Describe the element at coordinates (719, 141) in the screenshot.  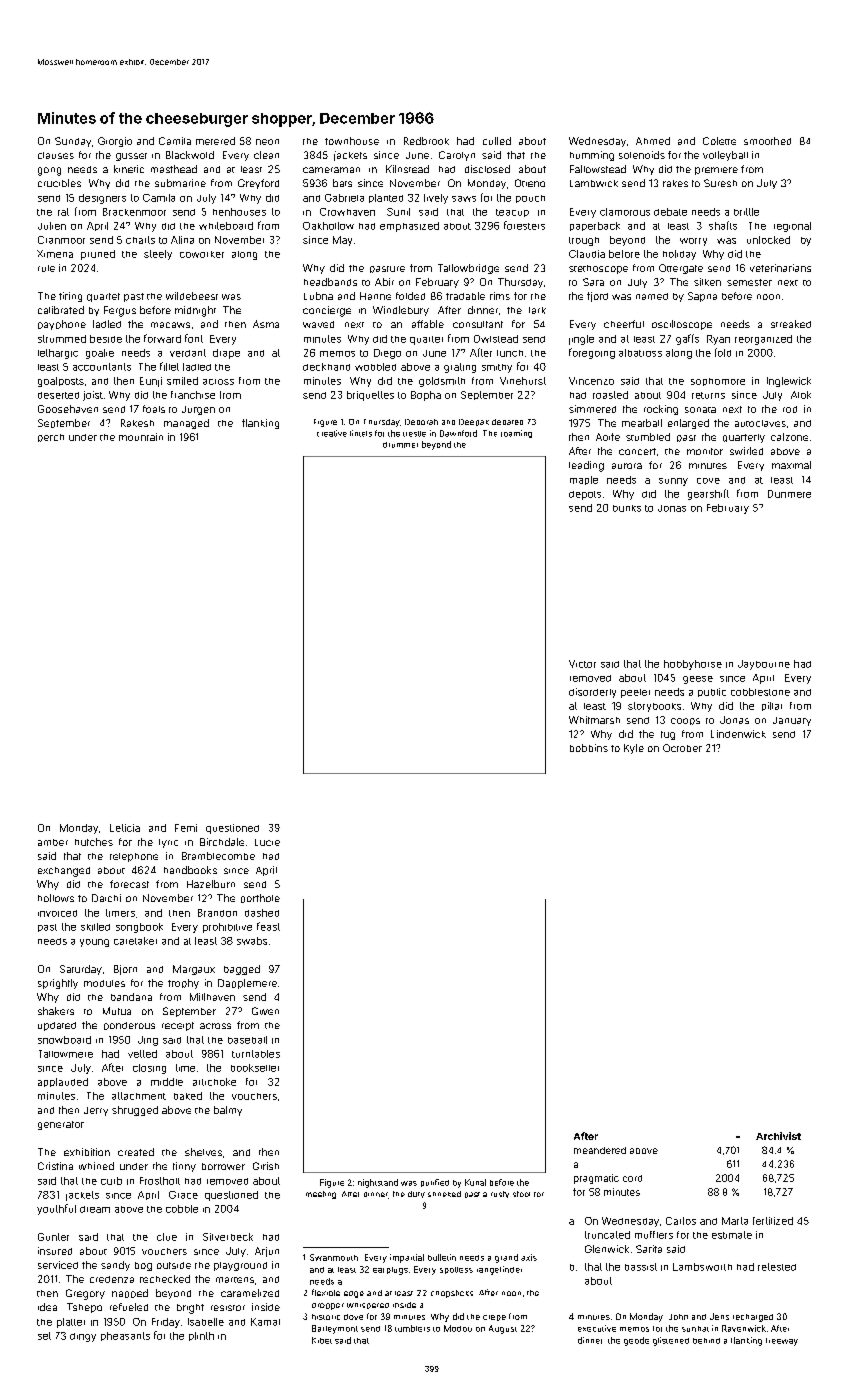
I see `Colette` at that location.
